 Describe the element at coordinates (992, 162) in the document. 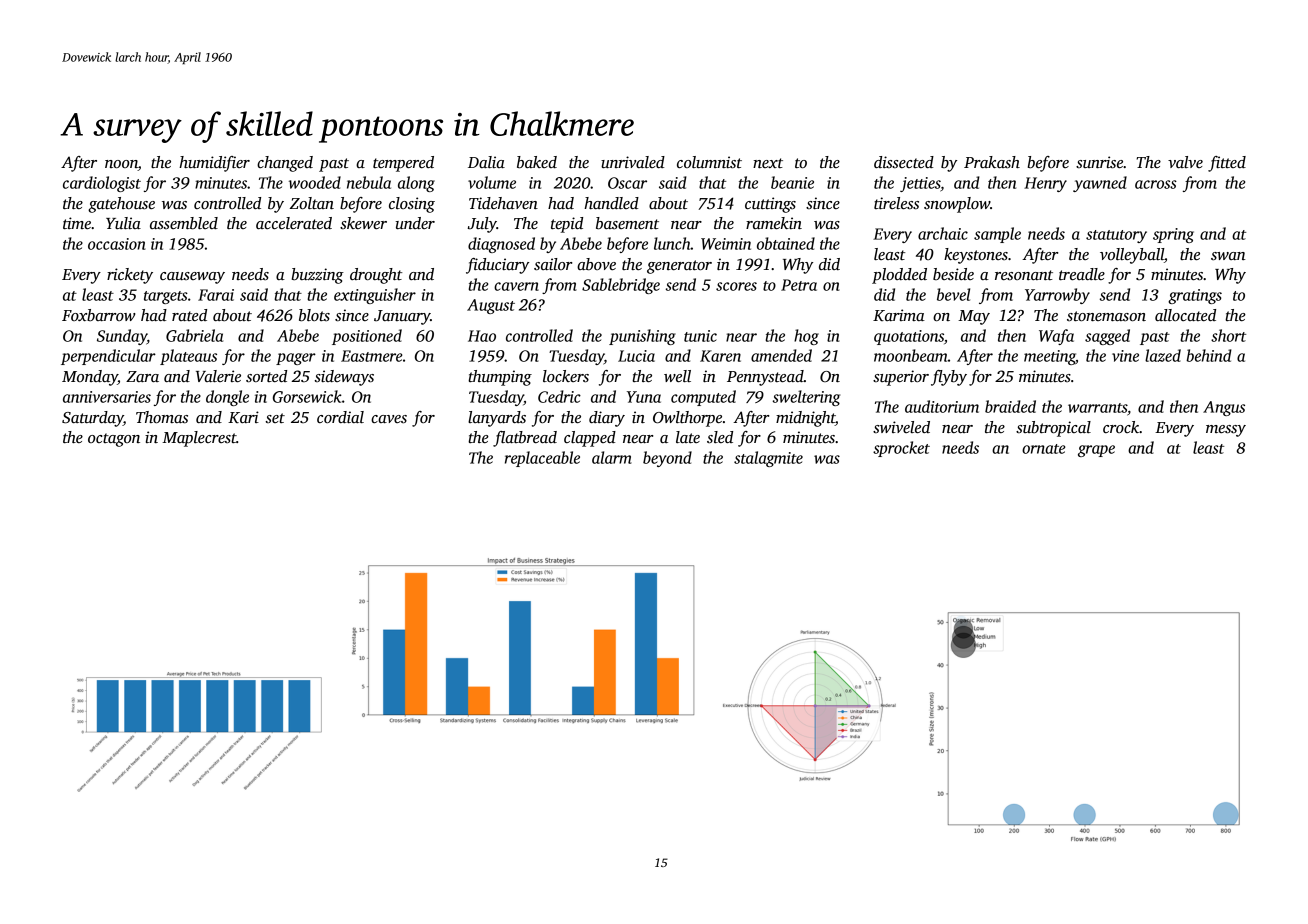

I see `Prakash` at that location.
